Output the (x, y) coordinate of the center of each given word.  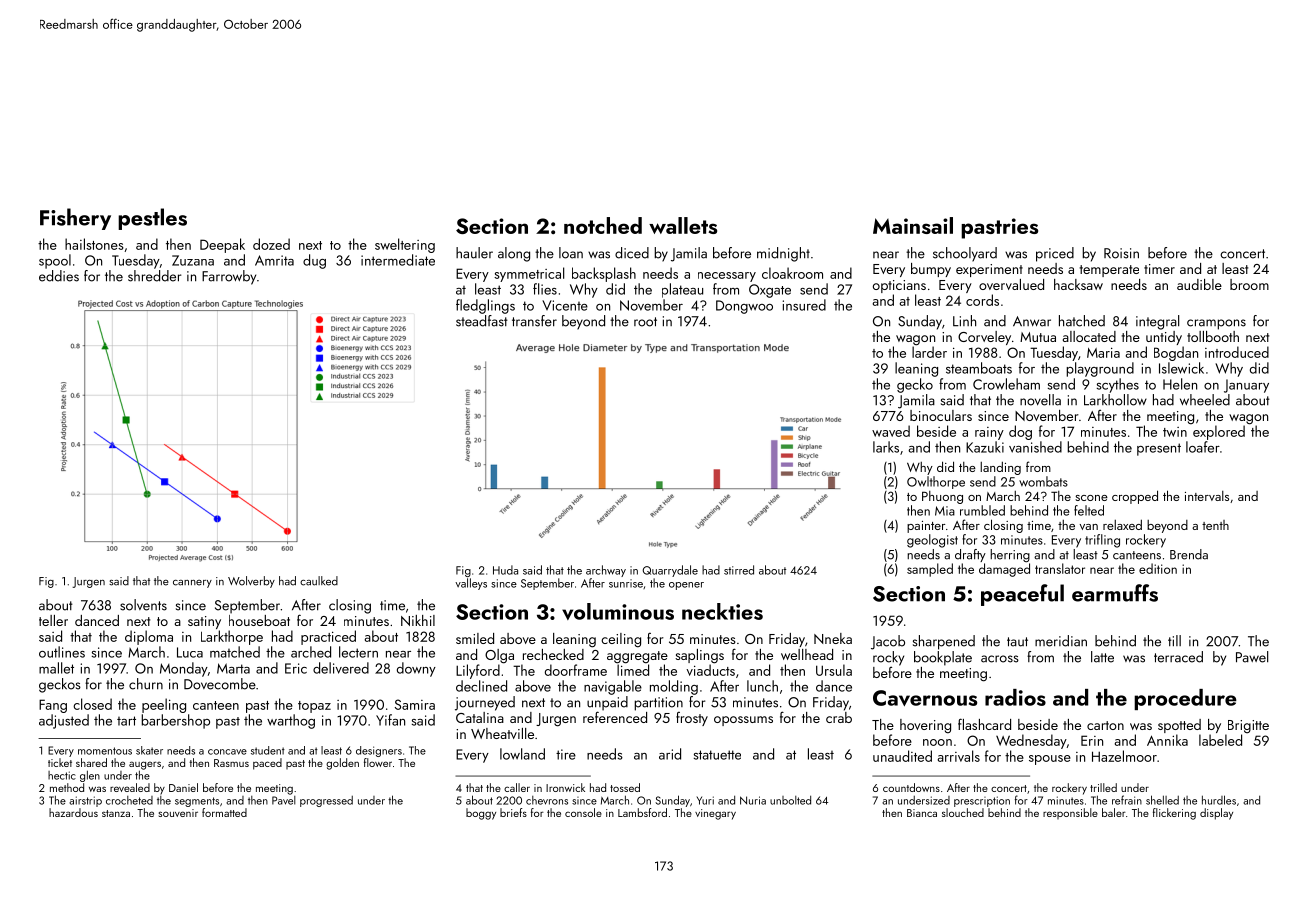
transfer (534, 321)
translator (1060, 568)
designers (379, 751)
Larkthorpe (232, 637)
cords (982, 300)
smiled (475, 638)
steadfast (482, 321)
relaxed (1122, 524)
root (645, 322)
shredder (154, 276)
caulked (319, 581)
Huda (505, 570)
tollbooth (1213, 336)
